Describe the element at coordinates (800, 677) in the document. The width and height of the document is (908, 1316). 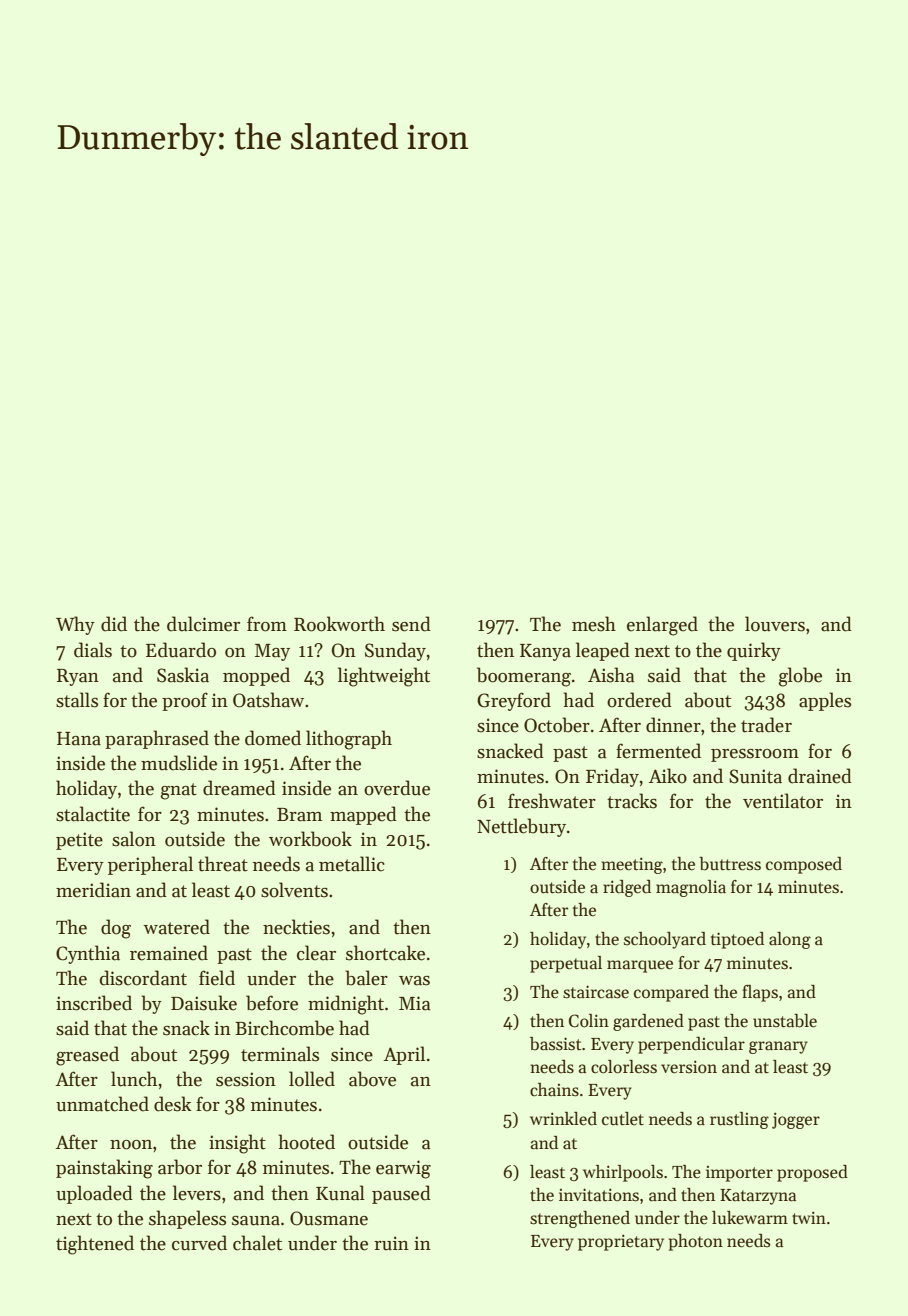
I see `globe` at that location.
